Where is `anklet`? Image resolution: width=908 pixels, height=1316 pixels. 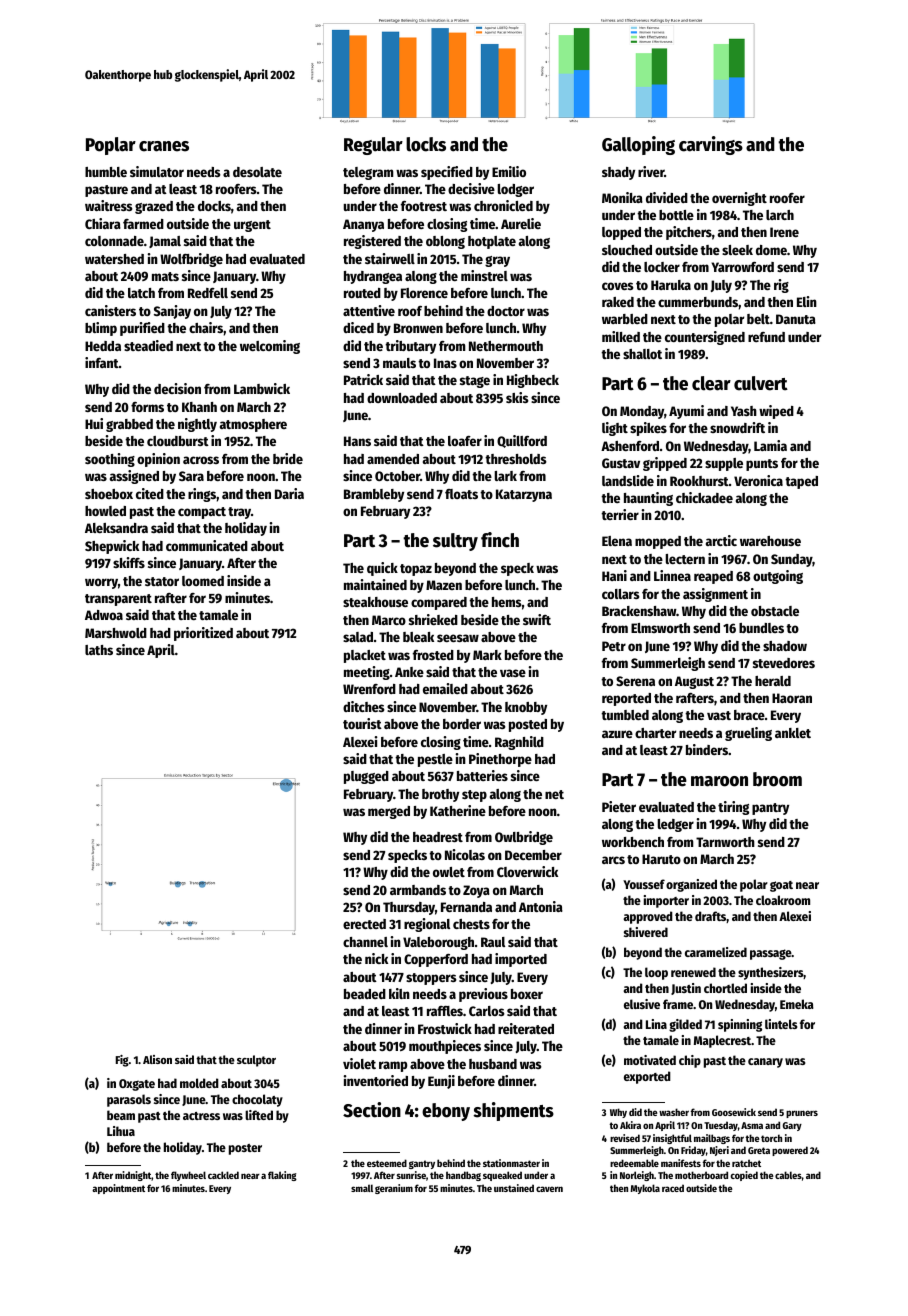 anklet is located at coordinates (793, 733).
